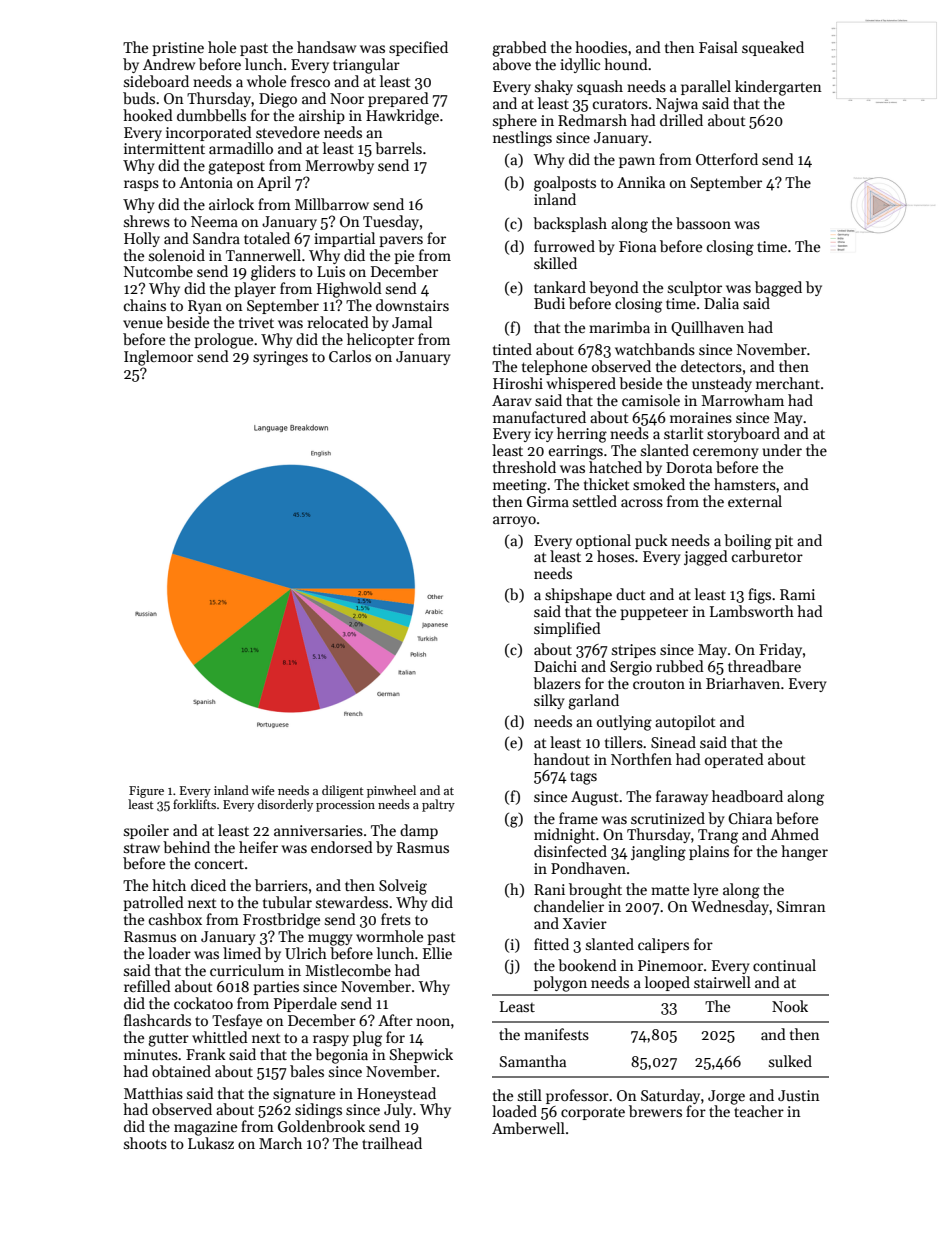 The width and height of the screenshot is (952, 1233). I want to click on merchant, so click(788, 383).
